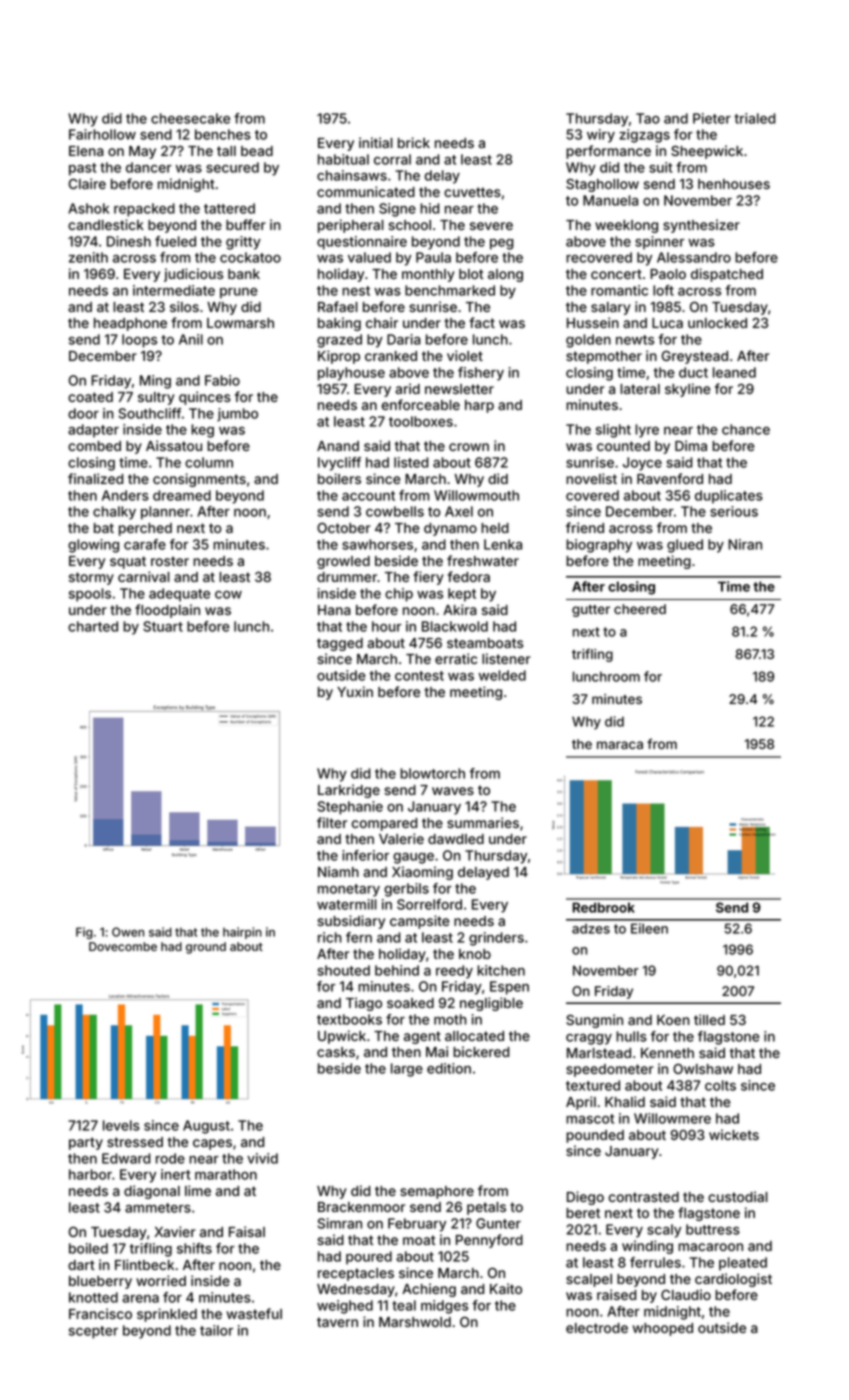  Describe the element at coordinates (102, 134) in the image. I see `Fairhollow` at that location.
